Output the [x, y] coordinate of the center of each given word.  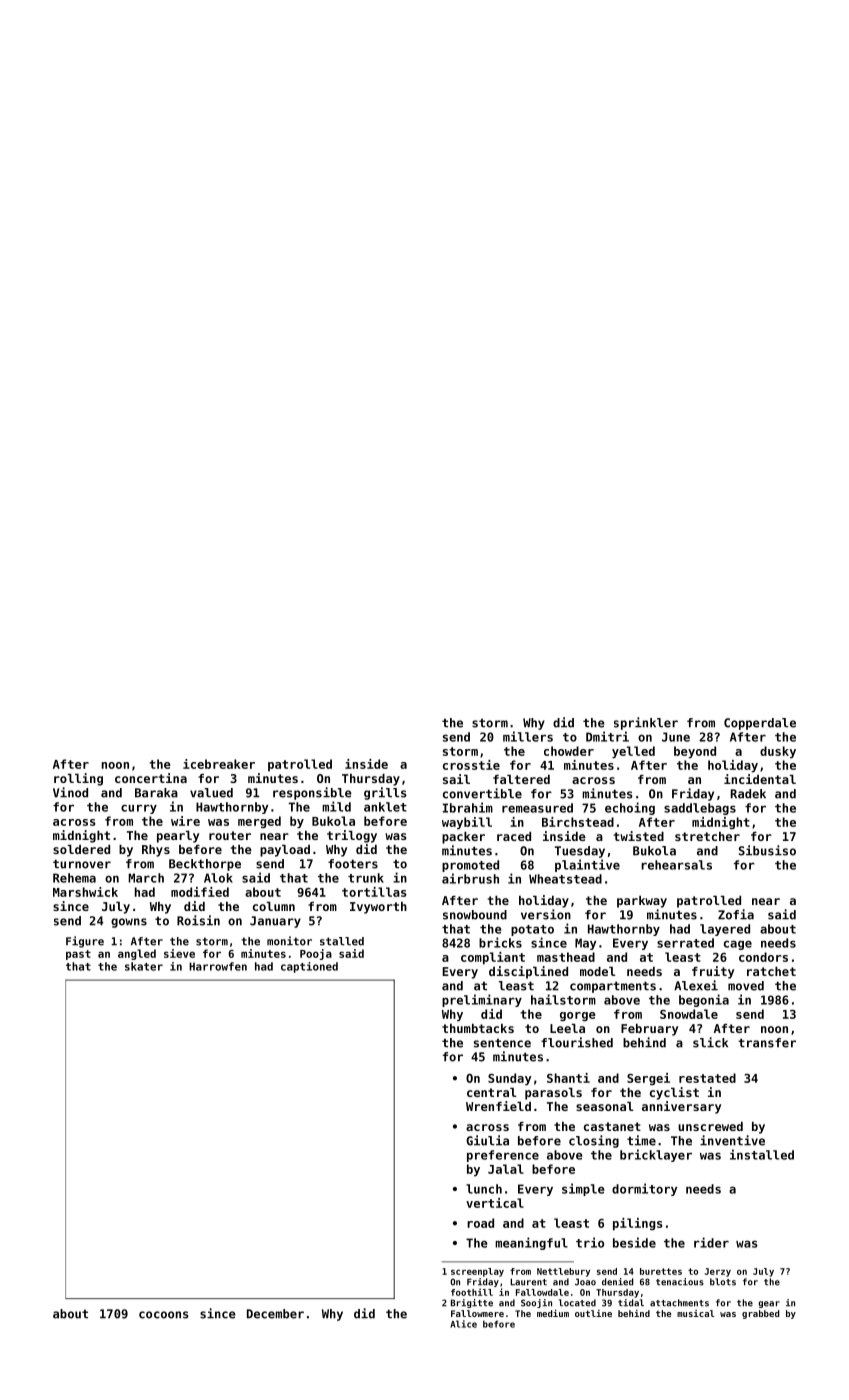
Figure [85, 942]
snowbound [475, 915]
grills [385, 793]
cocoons [164, 1315]
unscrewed [710, 1126]
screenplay [477, 1272]
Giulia [487, 1140]
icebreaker [219, 764]
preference [503, 1156]
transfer [767, 1043]
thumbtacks [478, 1028]
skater [144, 966]
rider [711, 1242]
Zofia [736, 914]
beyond [695, 752]
